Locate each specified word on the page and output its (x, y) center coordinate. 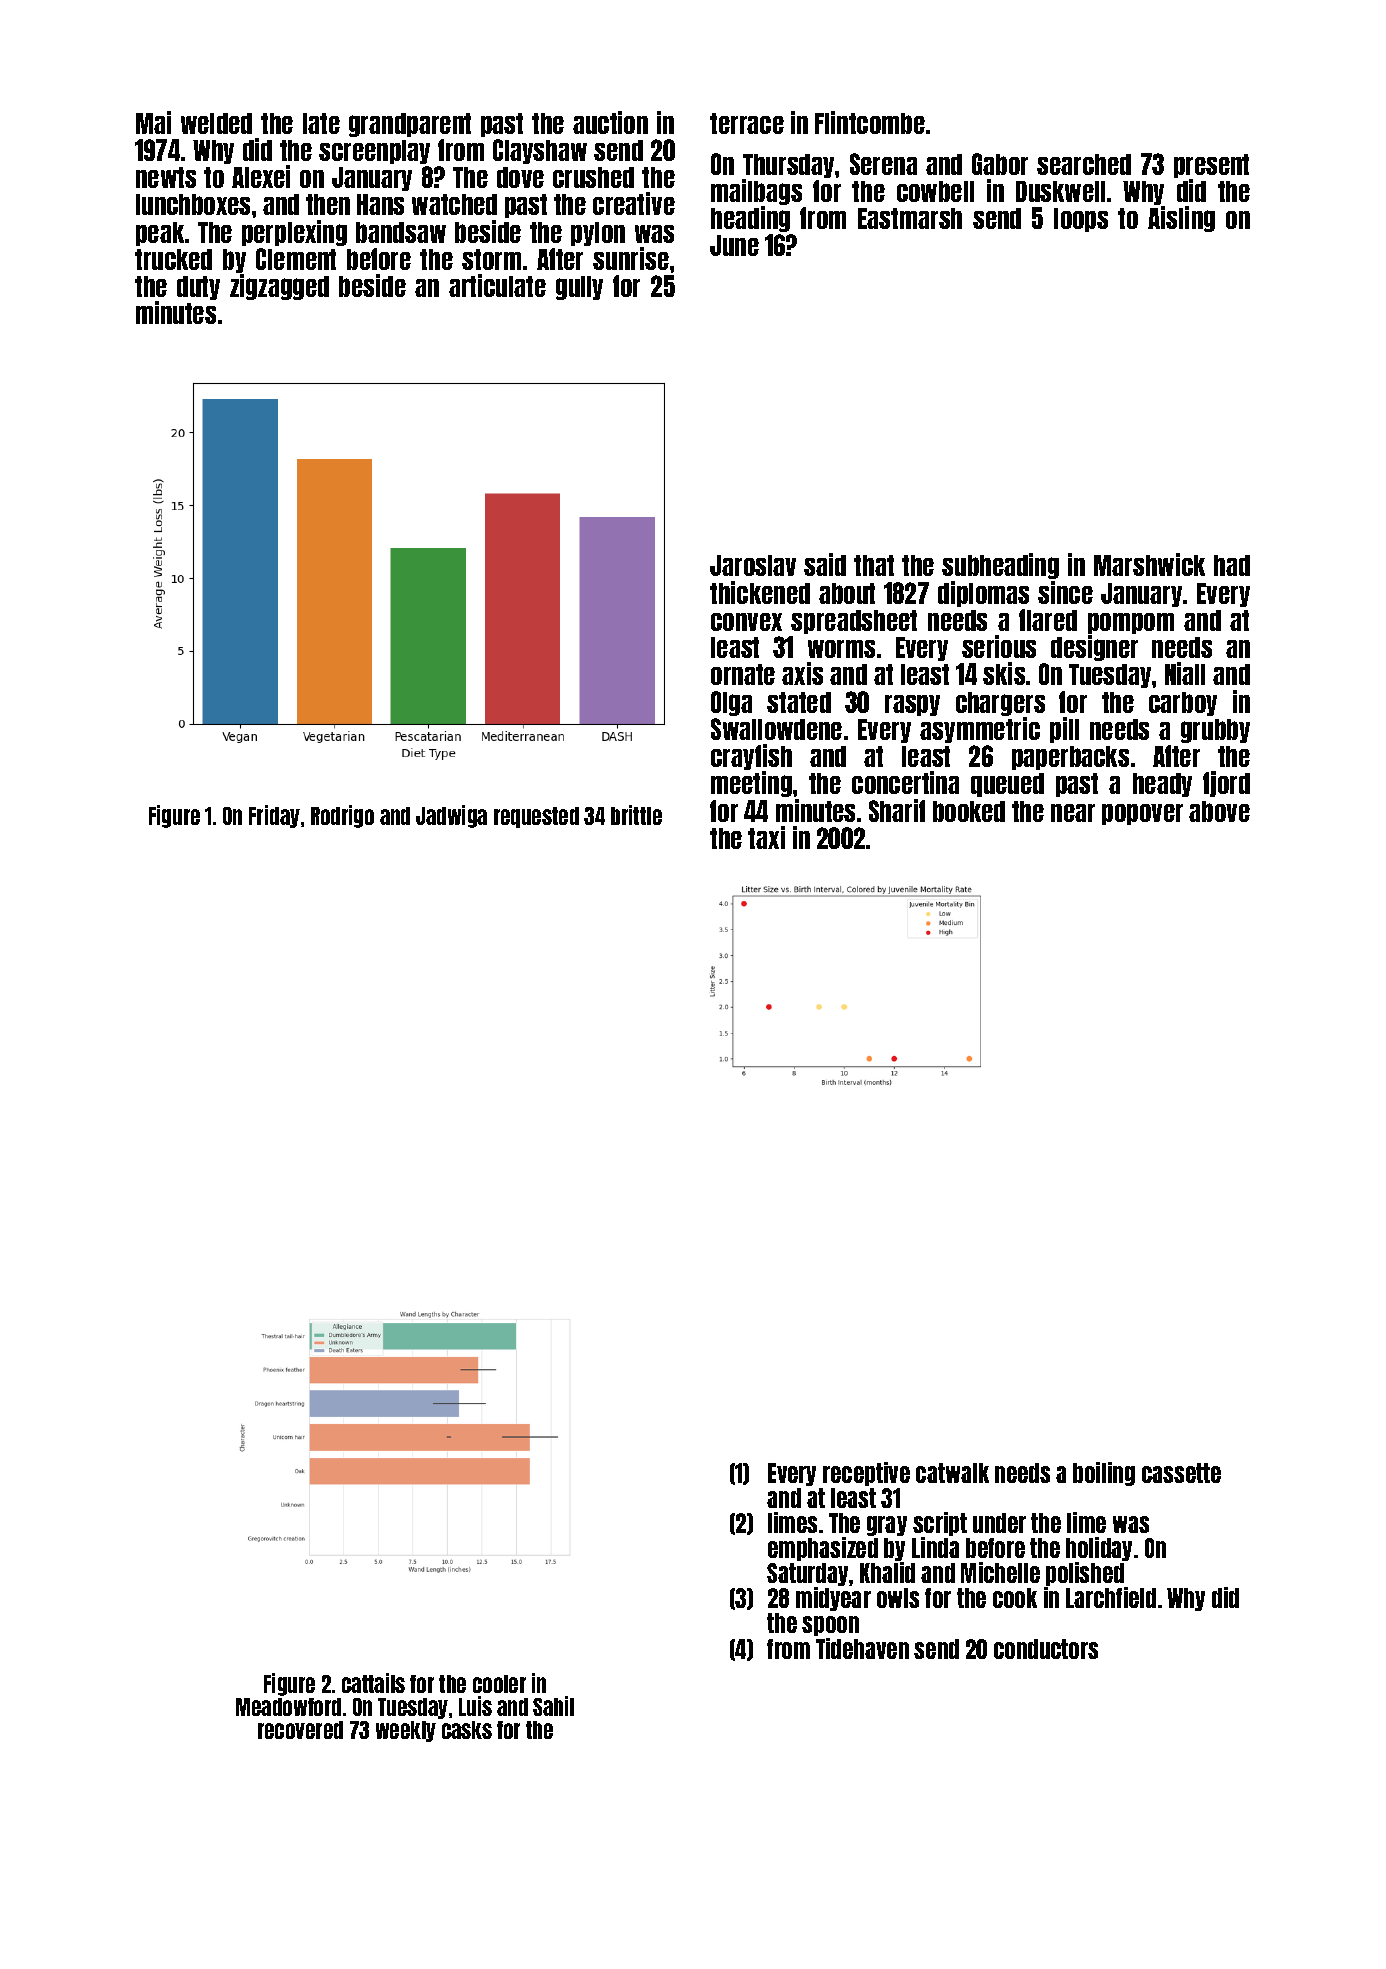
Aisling (1181, 219)
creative (634, 203)
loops (1081, 220)
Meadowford (288, 1707)
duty (198, 288)
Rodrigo (342, 816)
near (1073, 813)
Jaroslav (753, 565)
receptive (866, 1474)
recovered (300, 1730)
